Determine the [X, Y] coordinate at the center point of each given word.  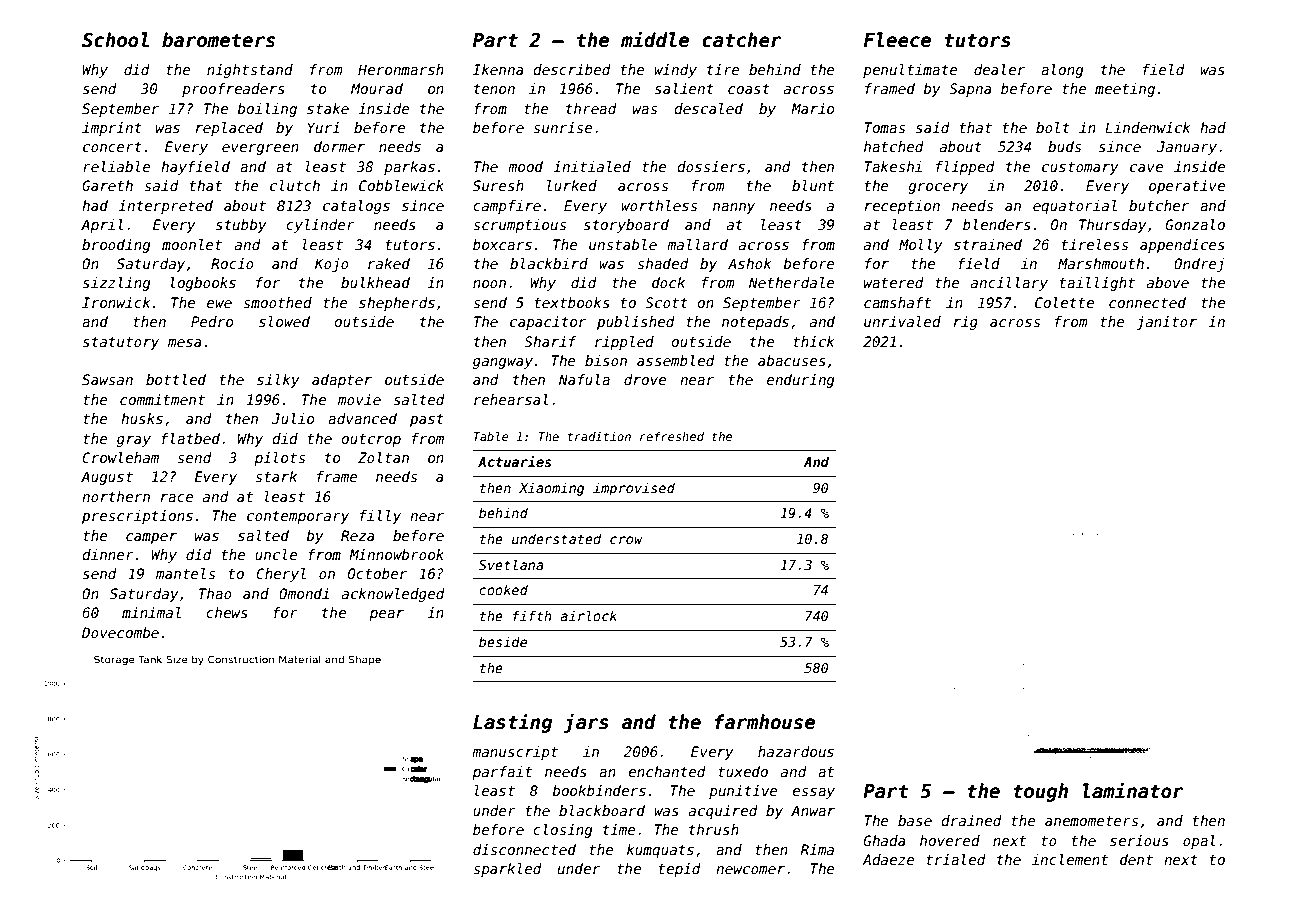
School [115, 40]
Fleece [897, 40]
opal [1199, 842]
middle [655, 39]
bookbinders [599, 790]
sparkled [507, 870]
